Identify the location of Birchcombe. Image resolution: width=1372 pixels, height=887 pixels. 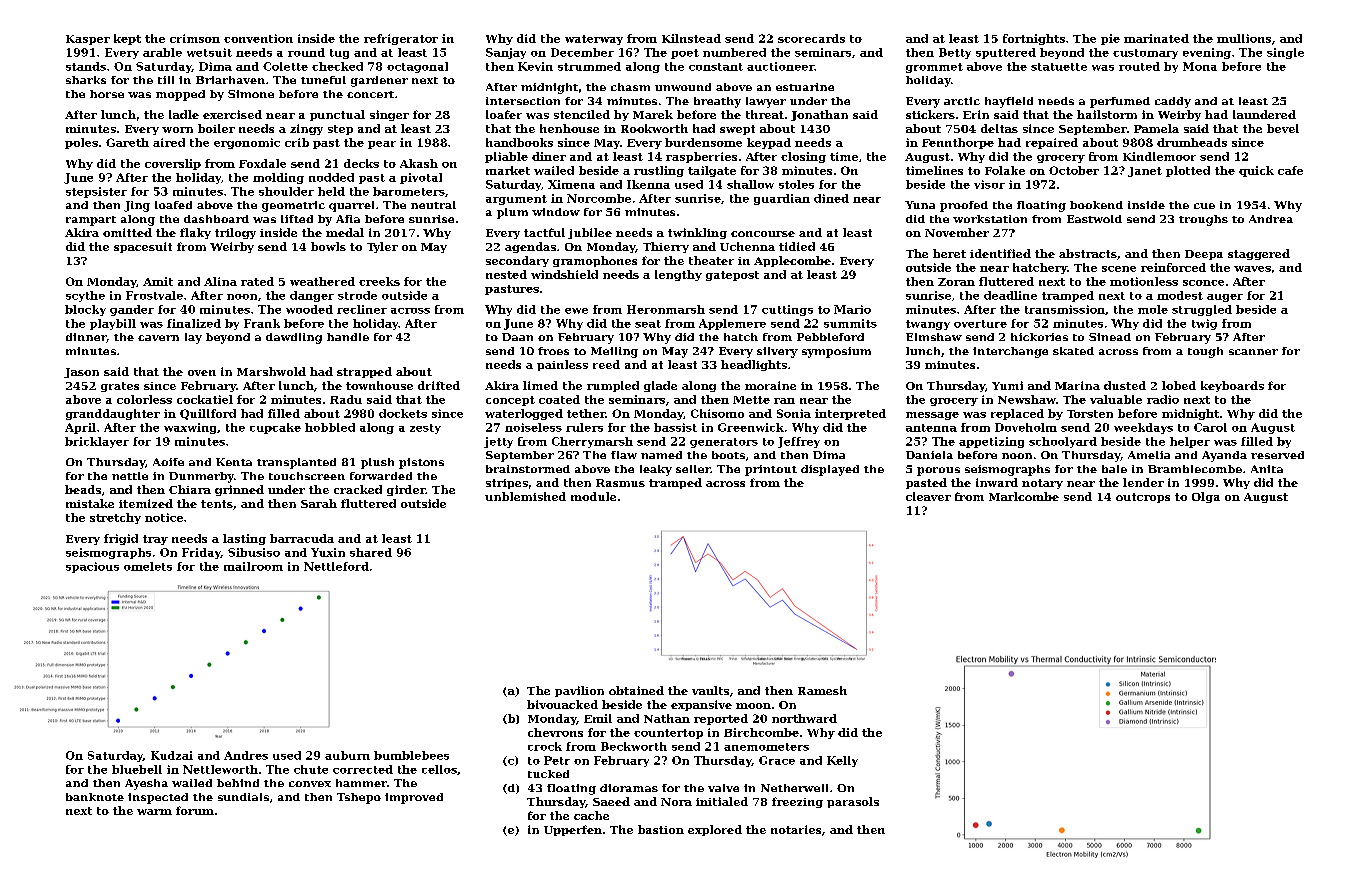
(761, 732).
